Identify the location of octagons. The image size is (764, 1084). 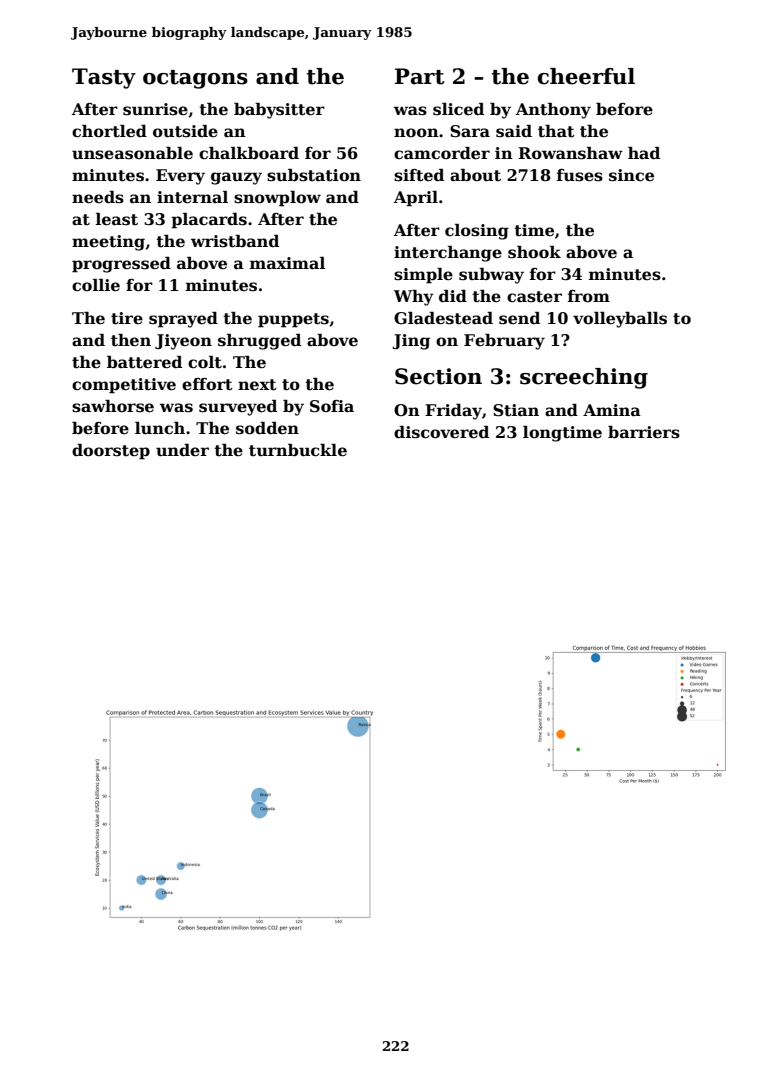
(195, 79).
